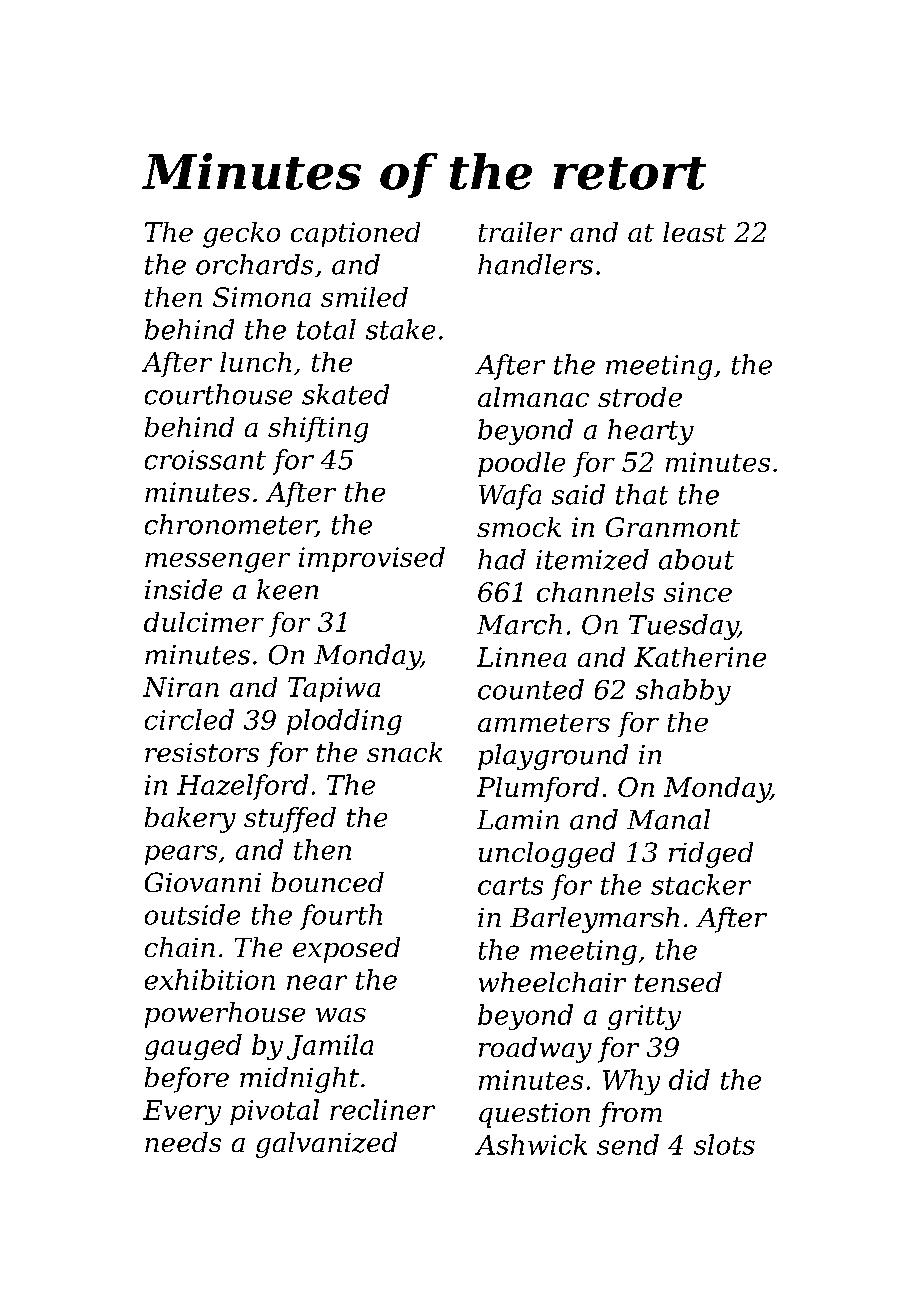 The height and width of the screenshot is (1311, 924). Describe the element at coordinates (689, 1079) in the screenshot. I see `did` at that location.
